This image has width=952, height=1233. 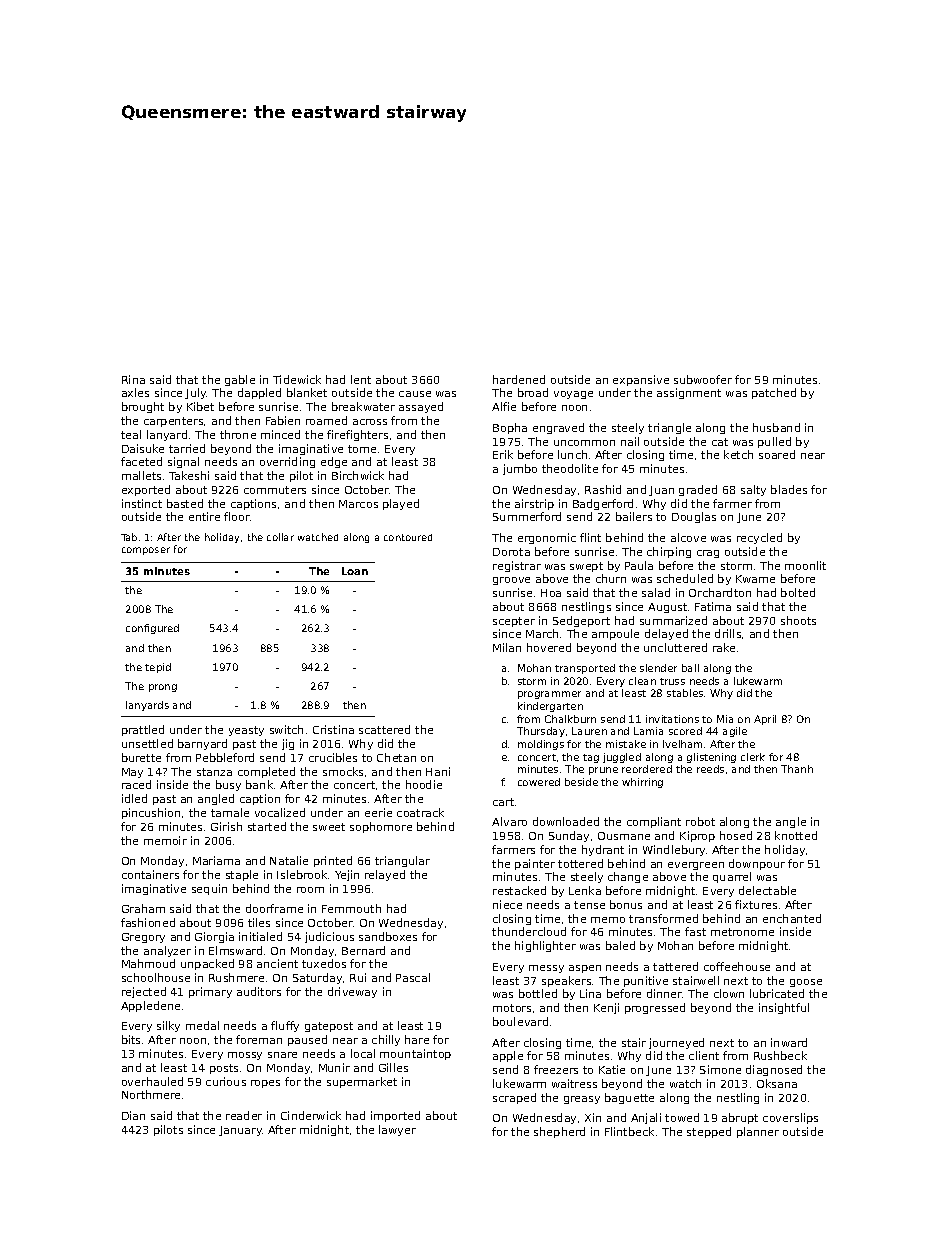 What do you see at coordinates (413, 977) in the image?
I see `Pascal` at bounding box center [413, 977].
